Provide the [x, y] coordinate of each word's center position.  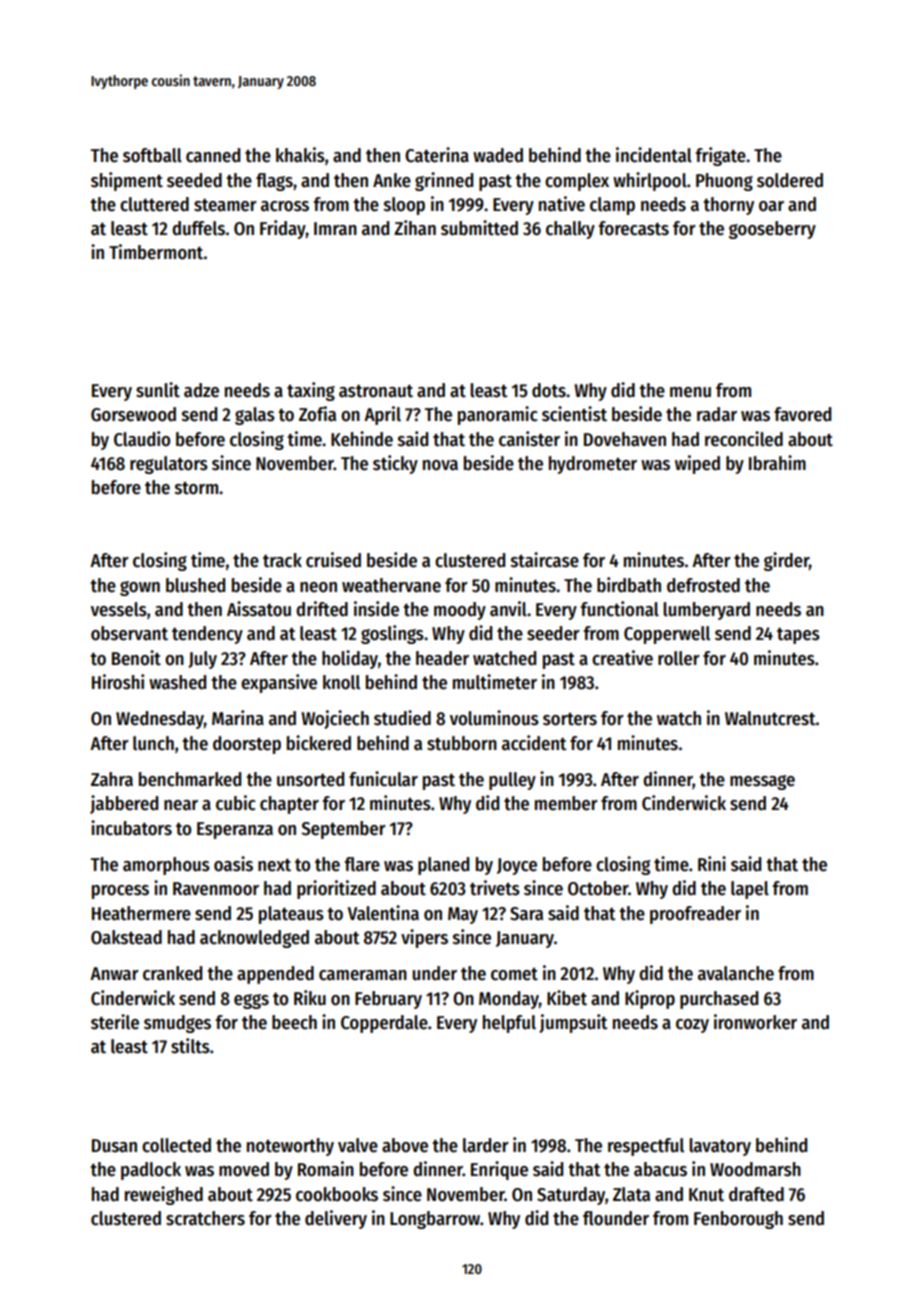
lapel [750, 890]
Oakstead [126, 937]
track [282, 560]
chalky [570, 230]
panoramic [497, 415]
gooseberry [772, 230]
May [463, 915]
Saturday [571, 1196]
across [285, 206]
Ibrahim [777, 463]
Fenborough [738, 1220]
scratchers [205, 1218]
